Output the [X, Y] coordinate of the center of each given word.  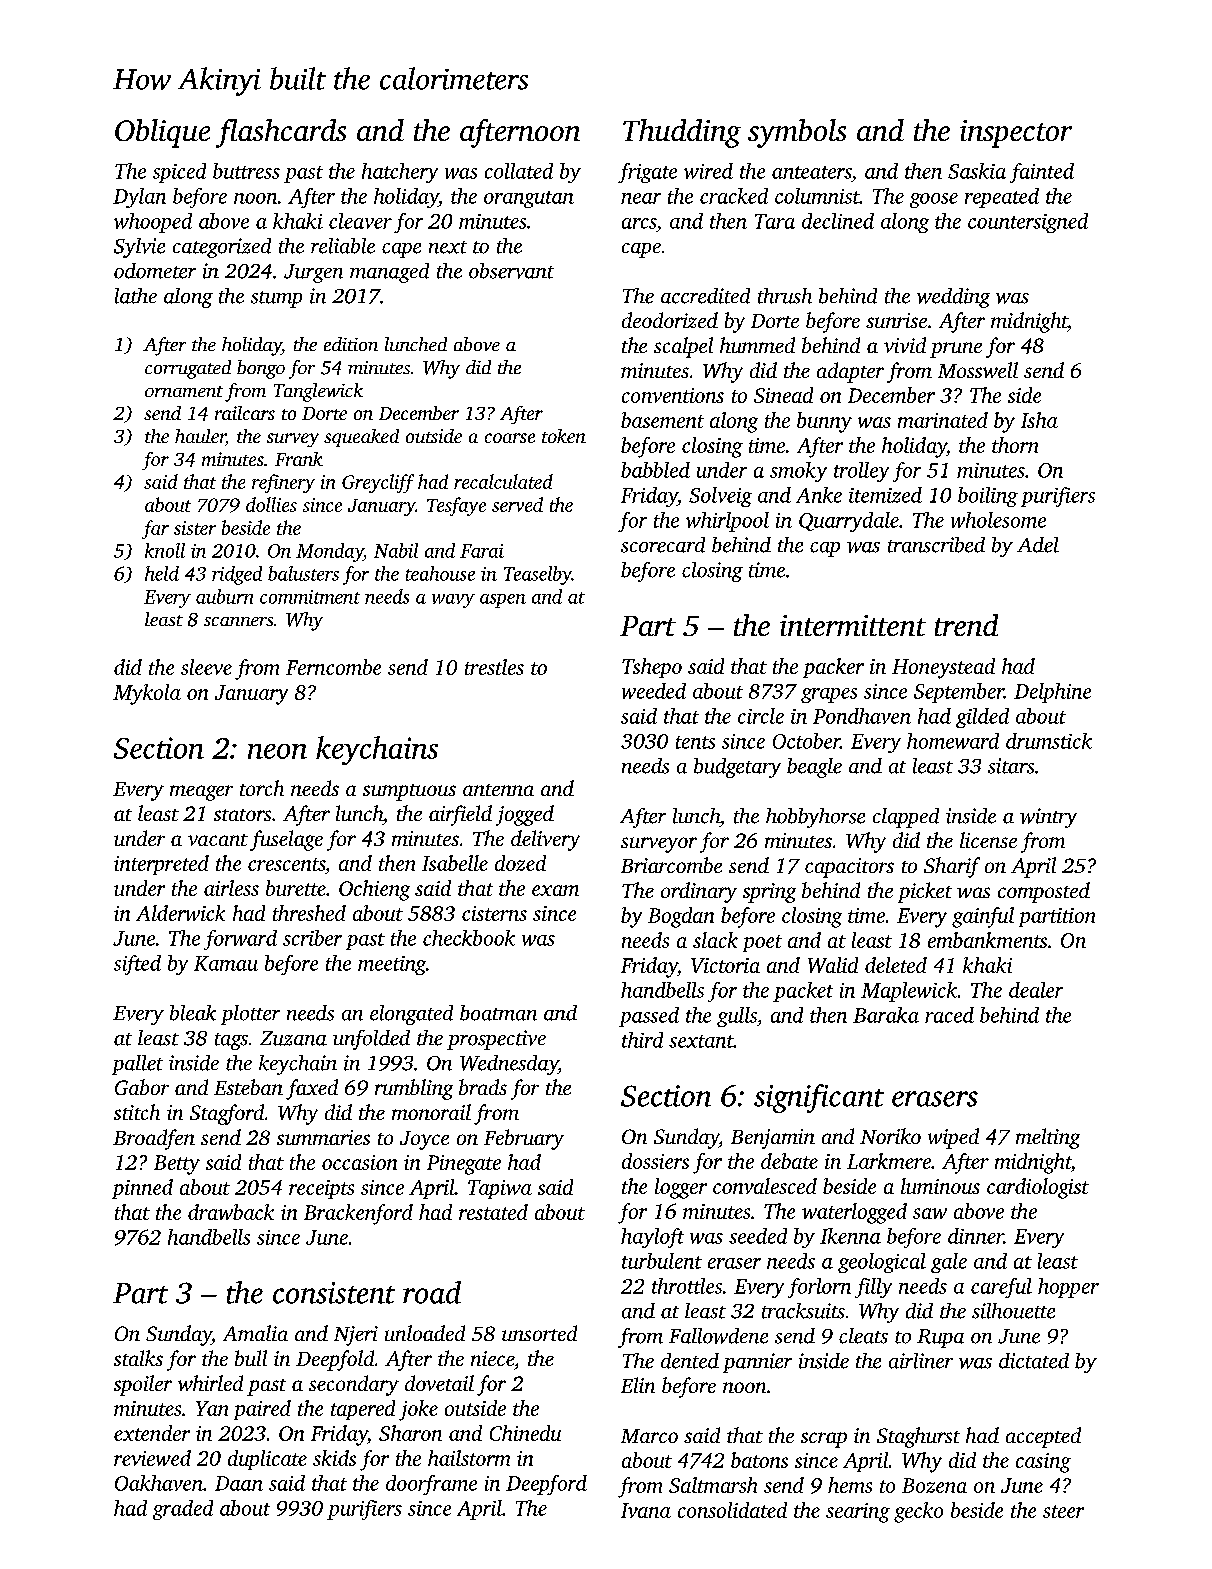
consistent [334, 1293]
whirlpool [727, 522]
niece [492, 1358]
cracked [734, 196]
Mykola [147, 694]
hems [850, 1485]
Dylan [139, 198]
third [642, 1040]
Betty [177, 1165]
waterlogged [854, 1213]
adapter [850, 372]
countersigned [1028, 223]
